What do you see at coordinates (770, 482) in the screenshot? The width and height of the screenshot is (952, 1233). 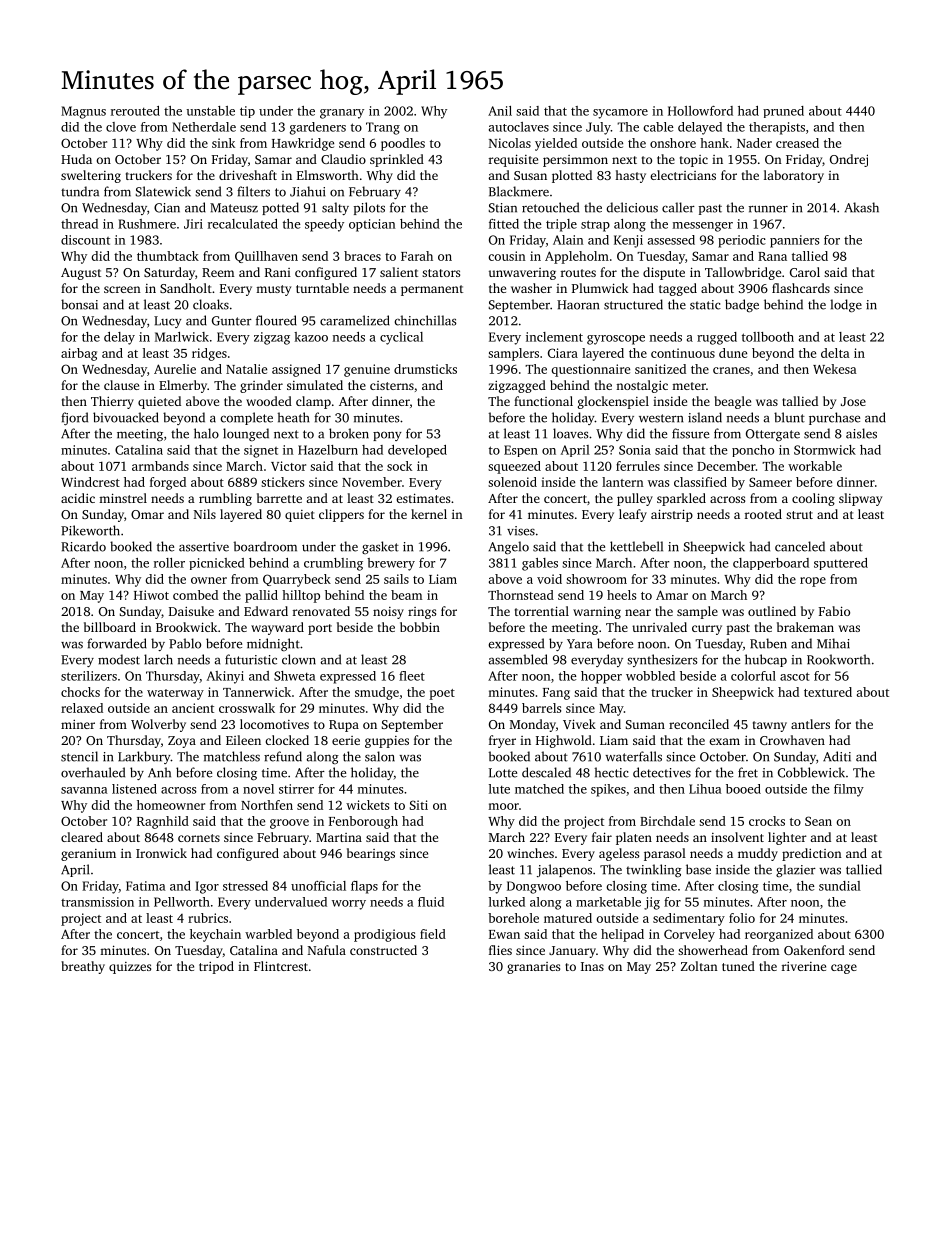 I see `Sameer` at bounding box center [770, 482].
